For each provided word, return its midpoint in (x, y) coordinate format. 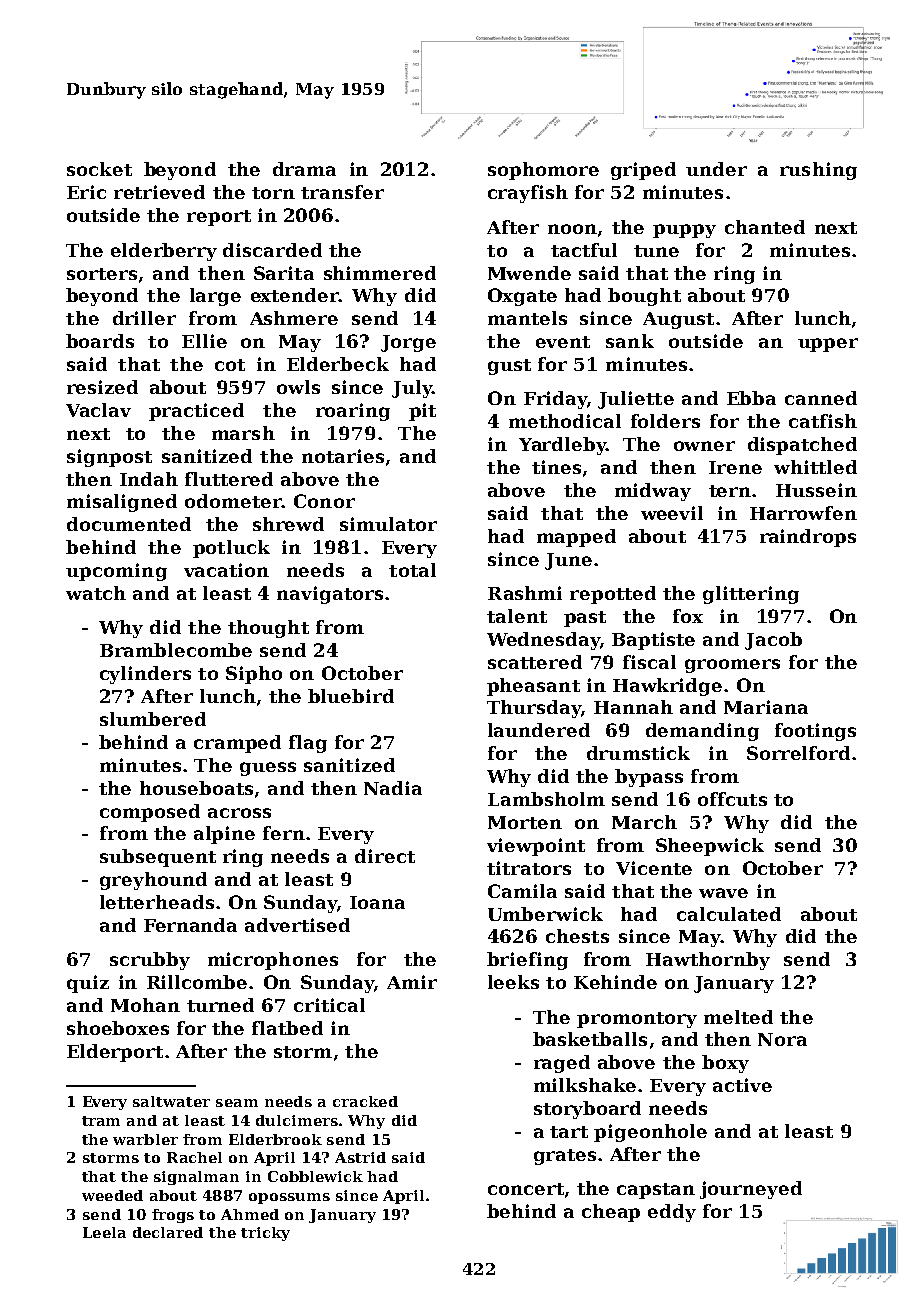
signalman (196, 1178)
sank (630, 341)
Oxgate (522, 297)
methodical (565, 421)
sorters (102, 274)
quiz (88, 984)
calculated (729, 914)
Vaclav (98, 410)
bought (644, 297)
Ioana (377, 902)
